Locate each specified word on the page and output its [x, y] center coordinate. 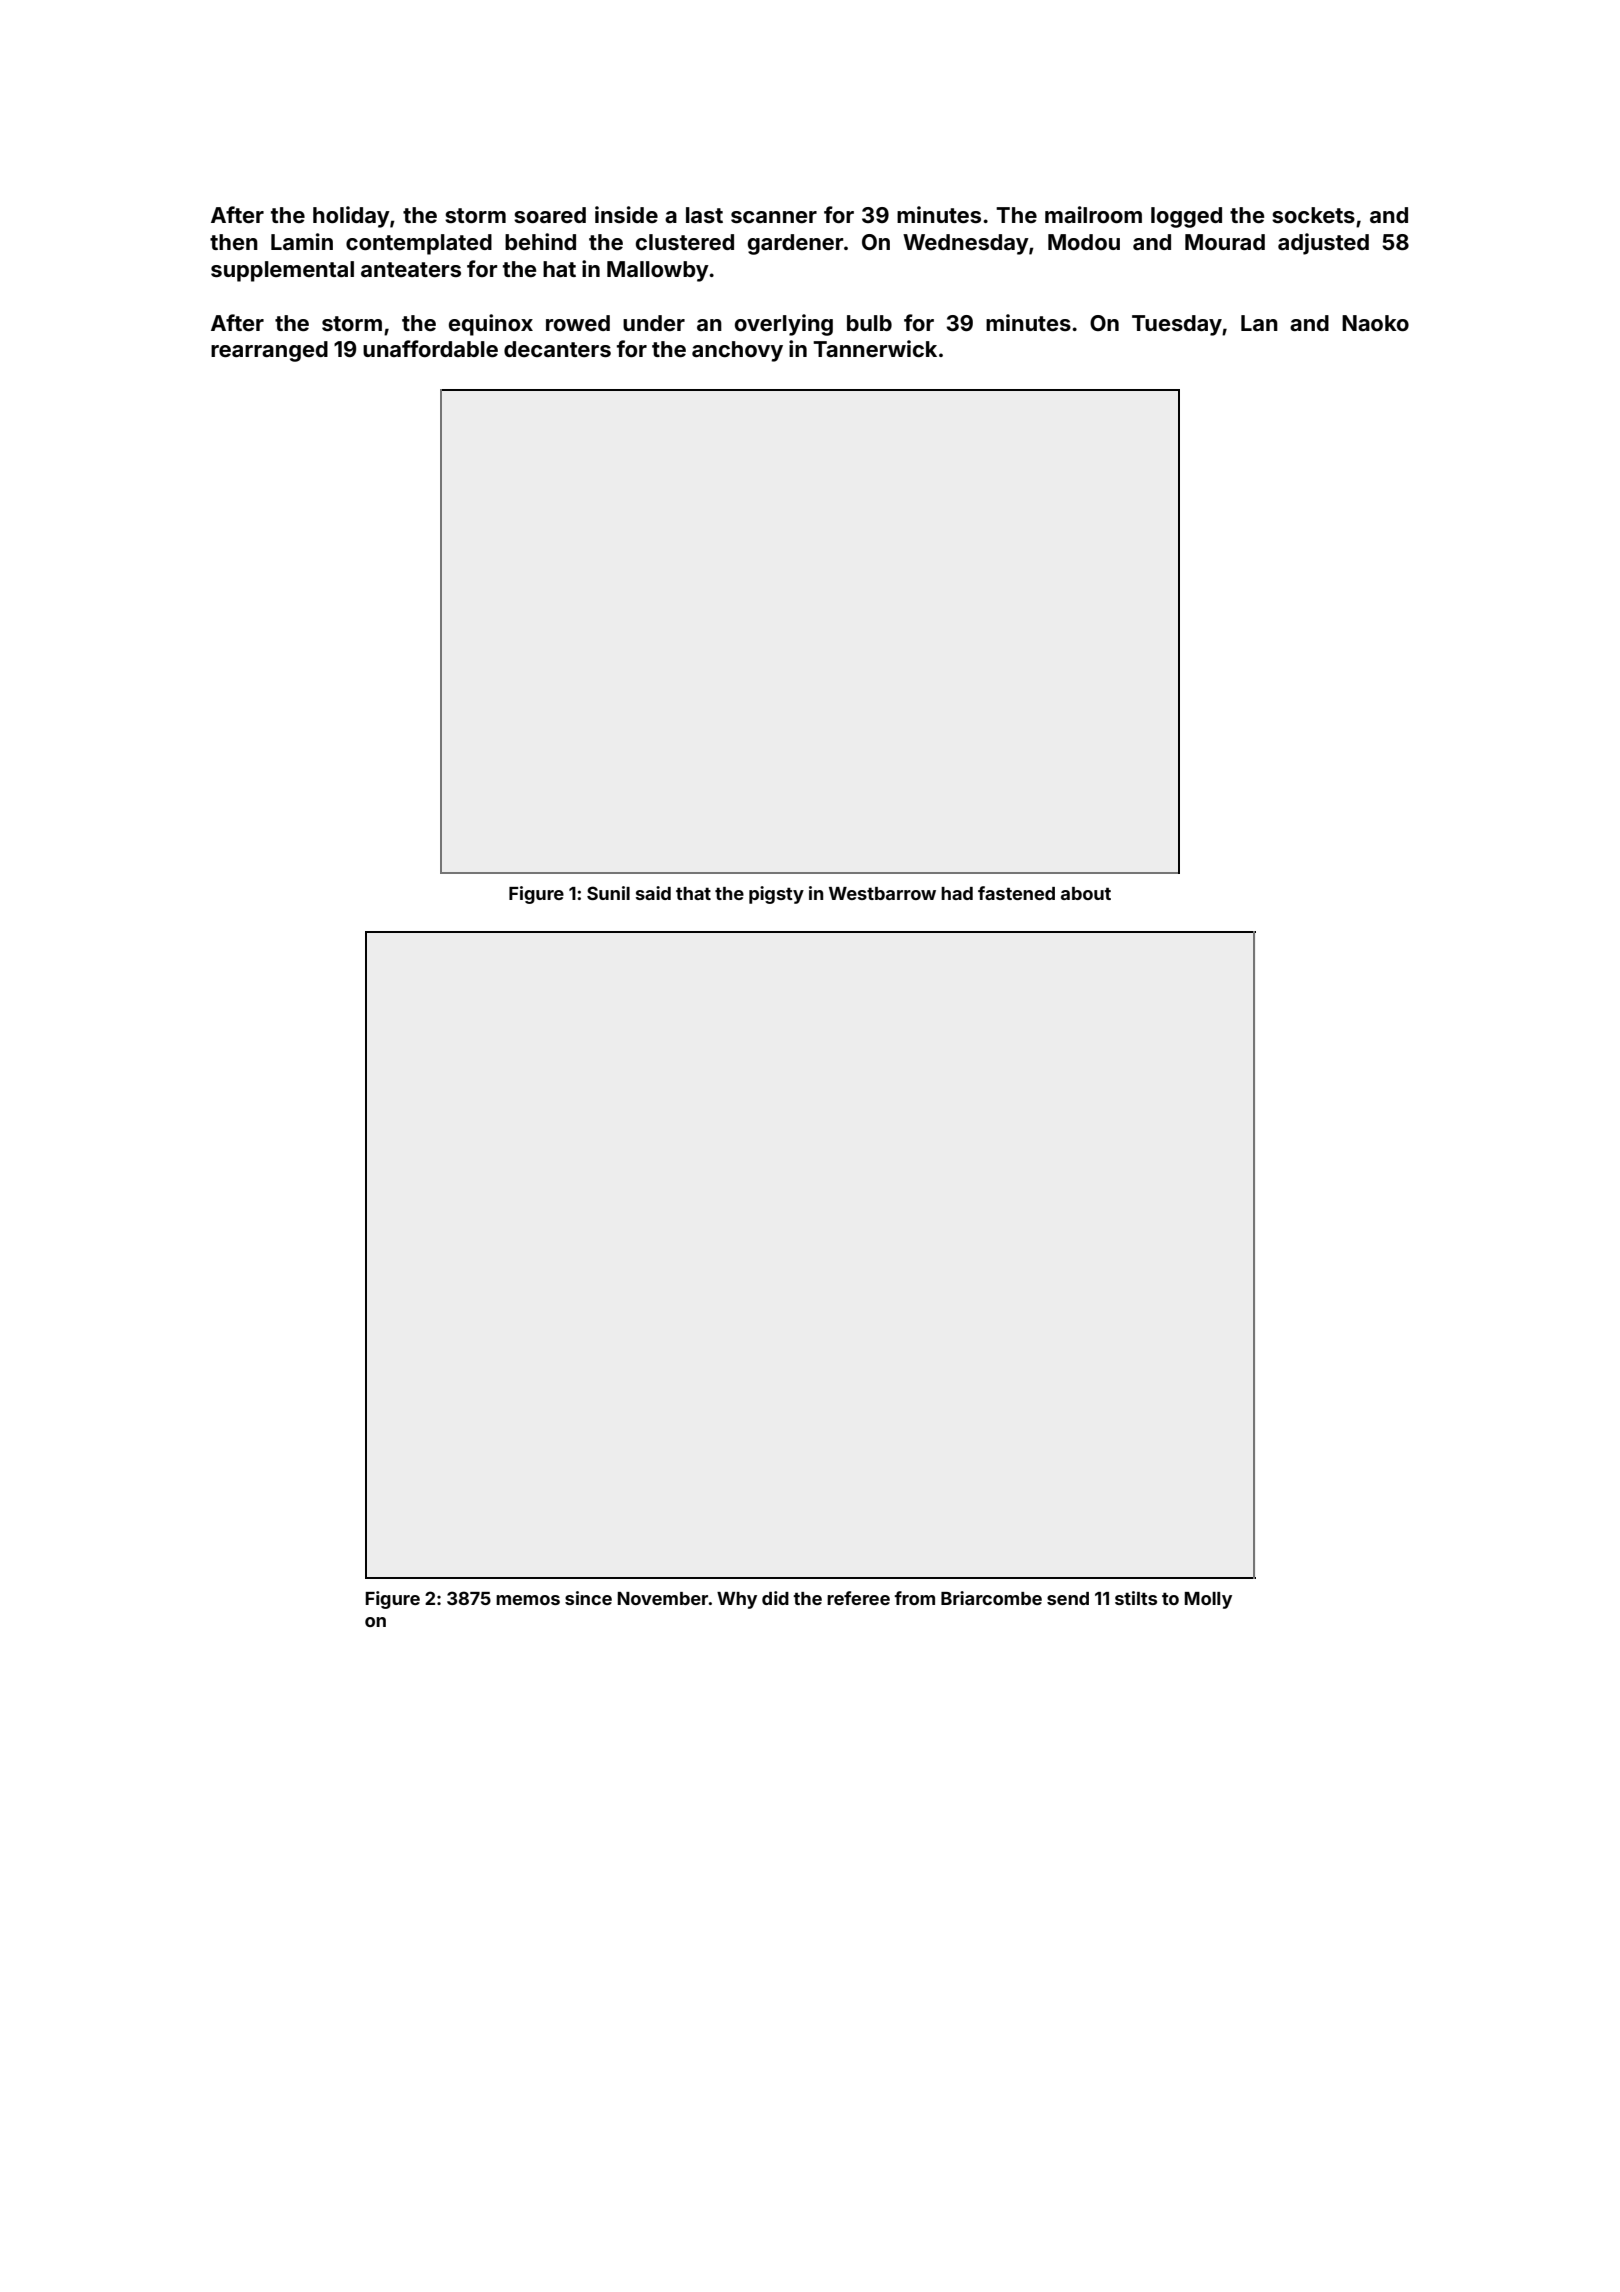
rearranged [269, 351]
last [704, 215]
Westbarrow [882, 893]
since [588, 1598]
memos [528, 1600]
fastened [1016, 893]
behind [540, 241]
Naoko [1375, 323]
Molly [1208, 1600]
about [1086, 893]
